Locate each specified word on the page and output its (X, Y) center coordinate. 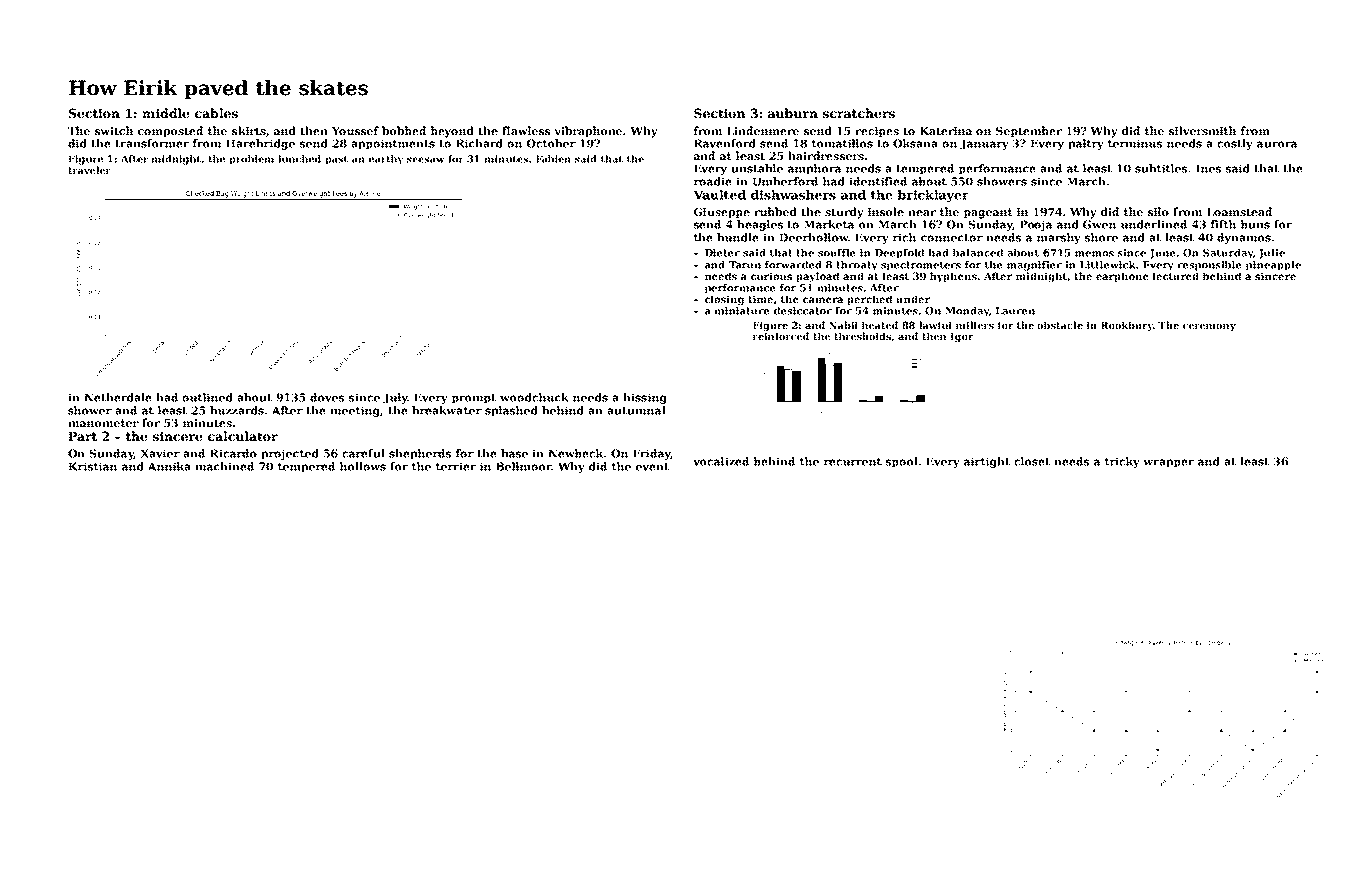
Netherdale (118, 397)
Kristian (93, 466)
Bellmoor (524, 466)
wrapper (1169, 463)
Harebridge (260, 144)
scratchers (859, 113)
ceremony (1209, 327)
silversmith (1202, 130)
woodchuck (534, 397)
